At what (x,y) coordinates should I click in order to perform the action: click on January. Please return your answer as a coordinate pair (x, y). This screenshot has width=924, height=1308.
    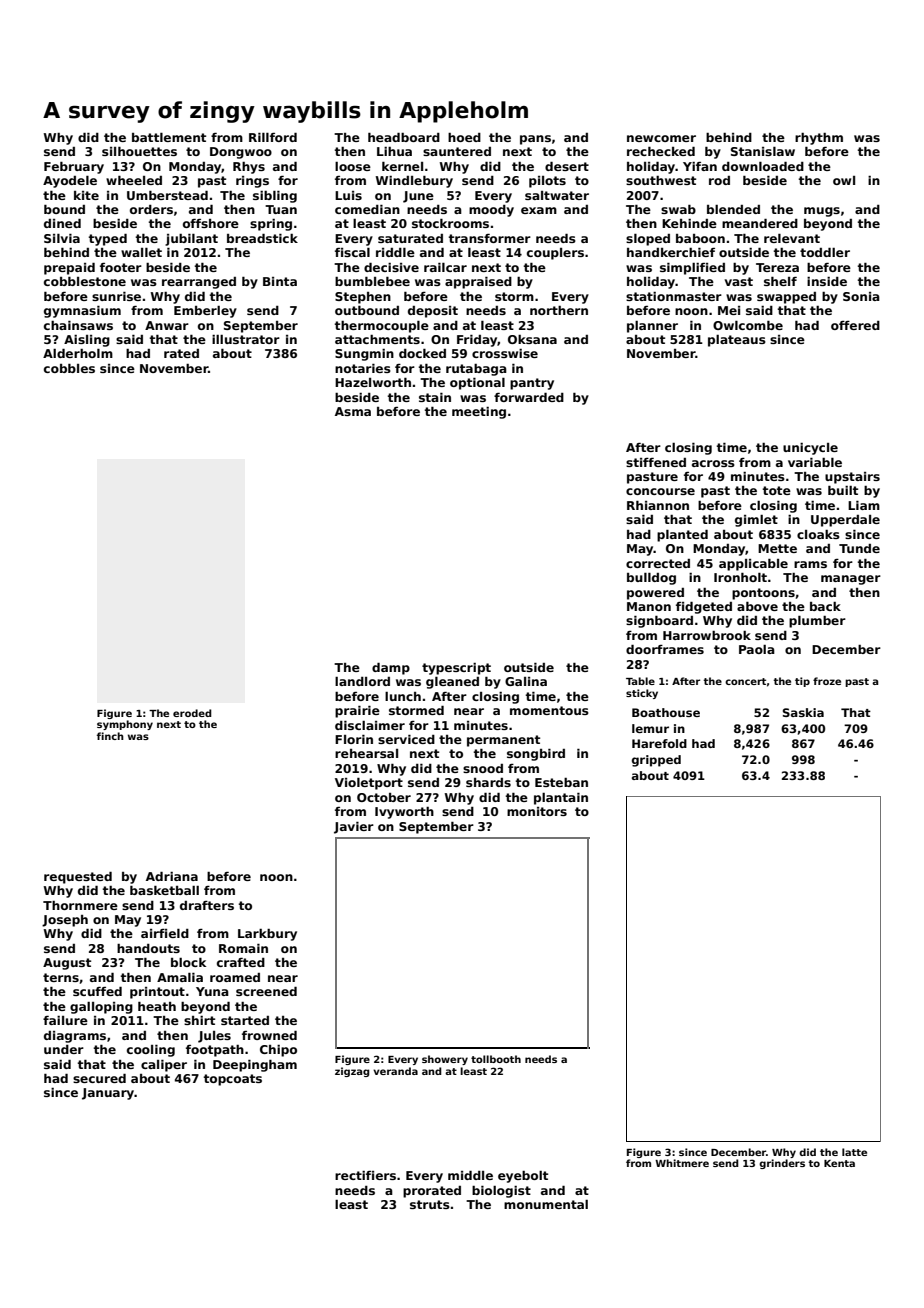
    Looking at the image, I should click on (108, 1094).
